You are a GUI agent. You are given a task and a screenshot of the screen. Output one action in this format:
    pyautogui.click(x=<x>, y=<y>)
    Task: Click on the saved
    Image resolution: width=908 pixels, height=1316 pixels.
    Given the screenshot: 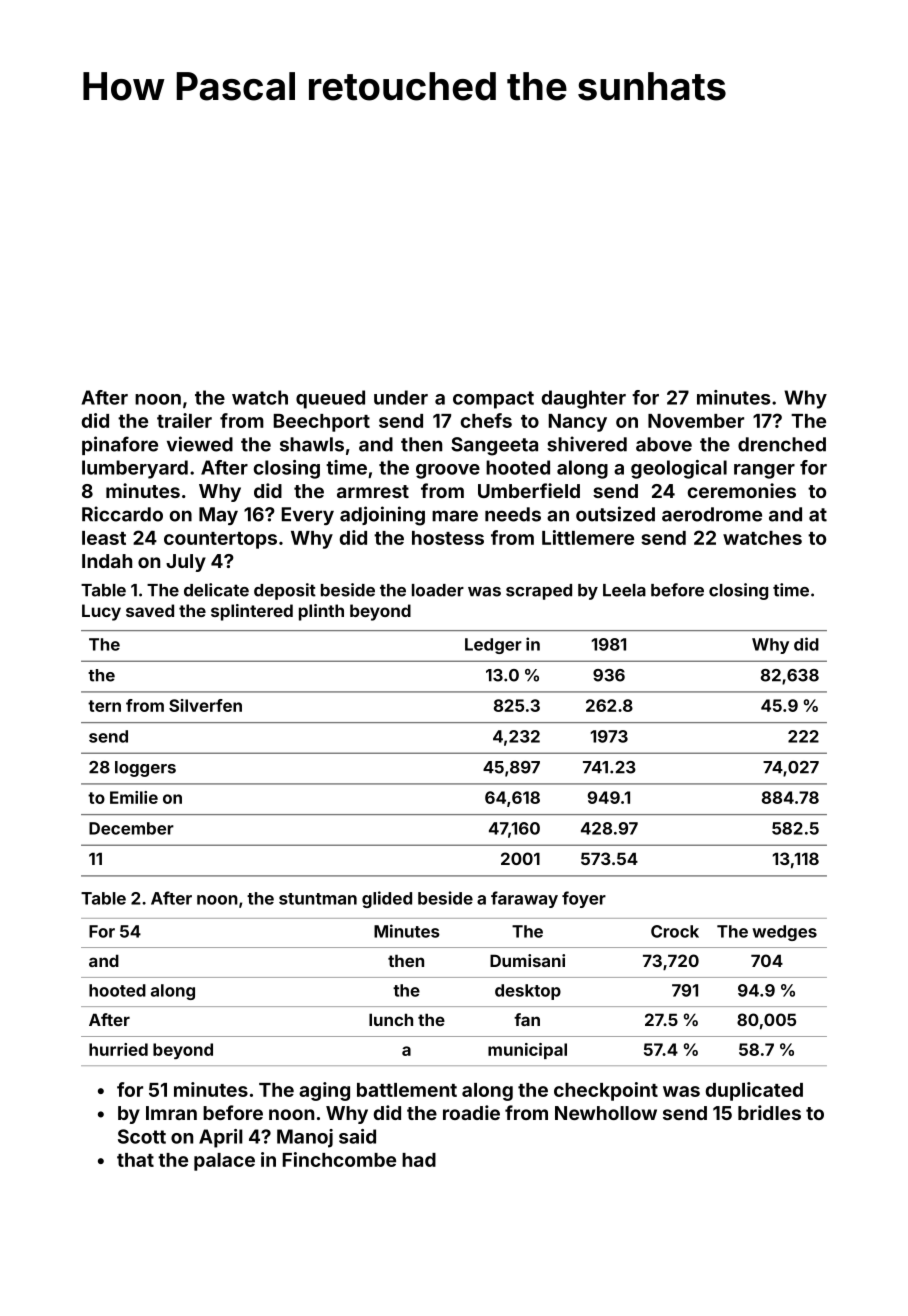 What is the action you would take?
    pyautogui.click(x=150, y=610)
